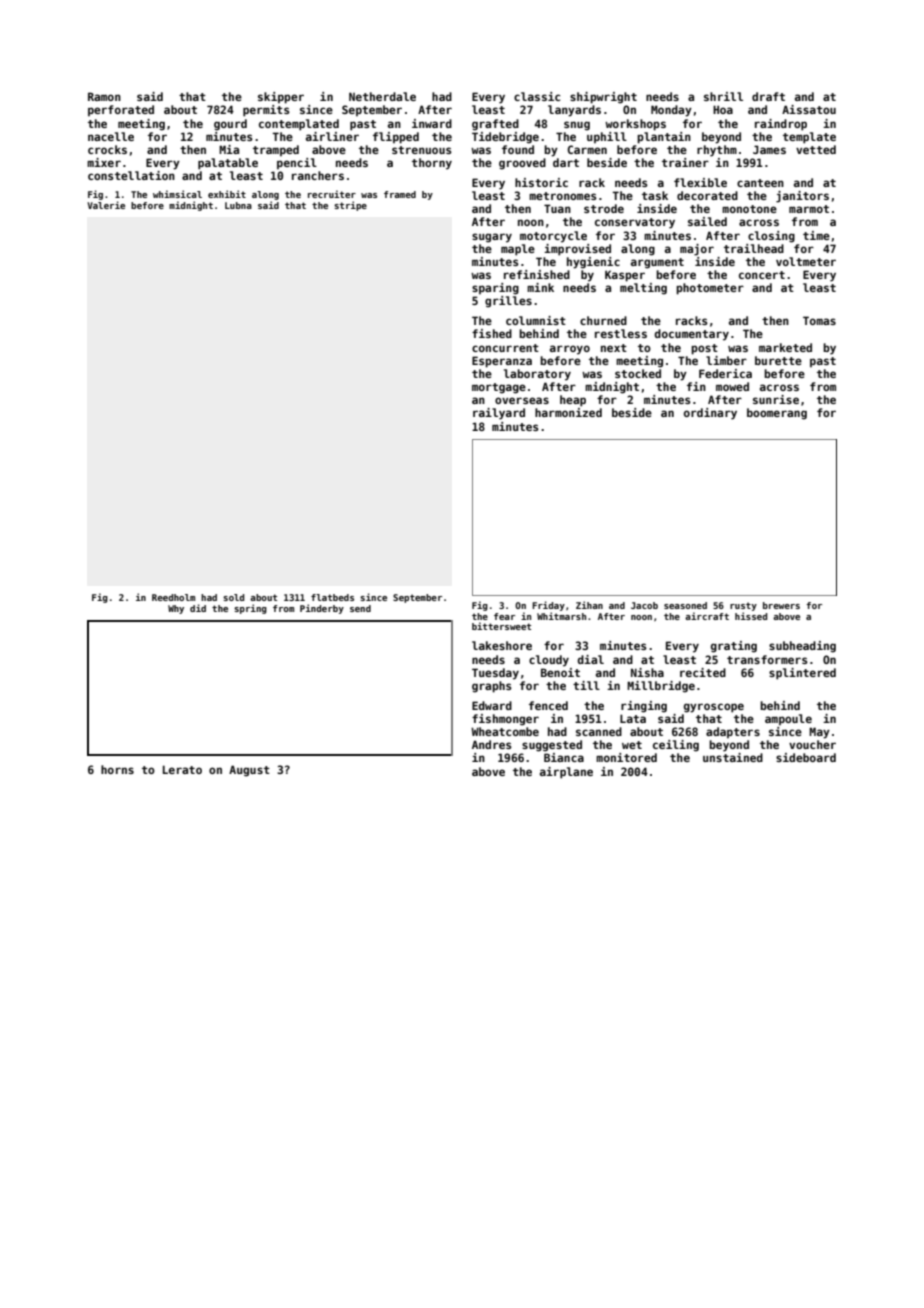 This screenshot has height=1308, width=924. I want to click on marketed, so click(785, 347).
